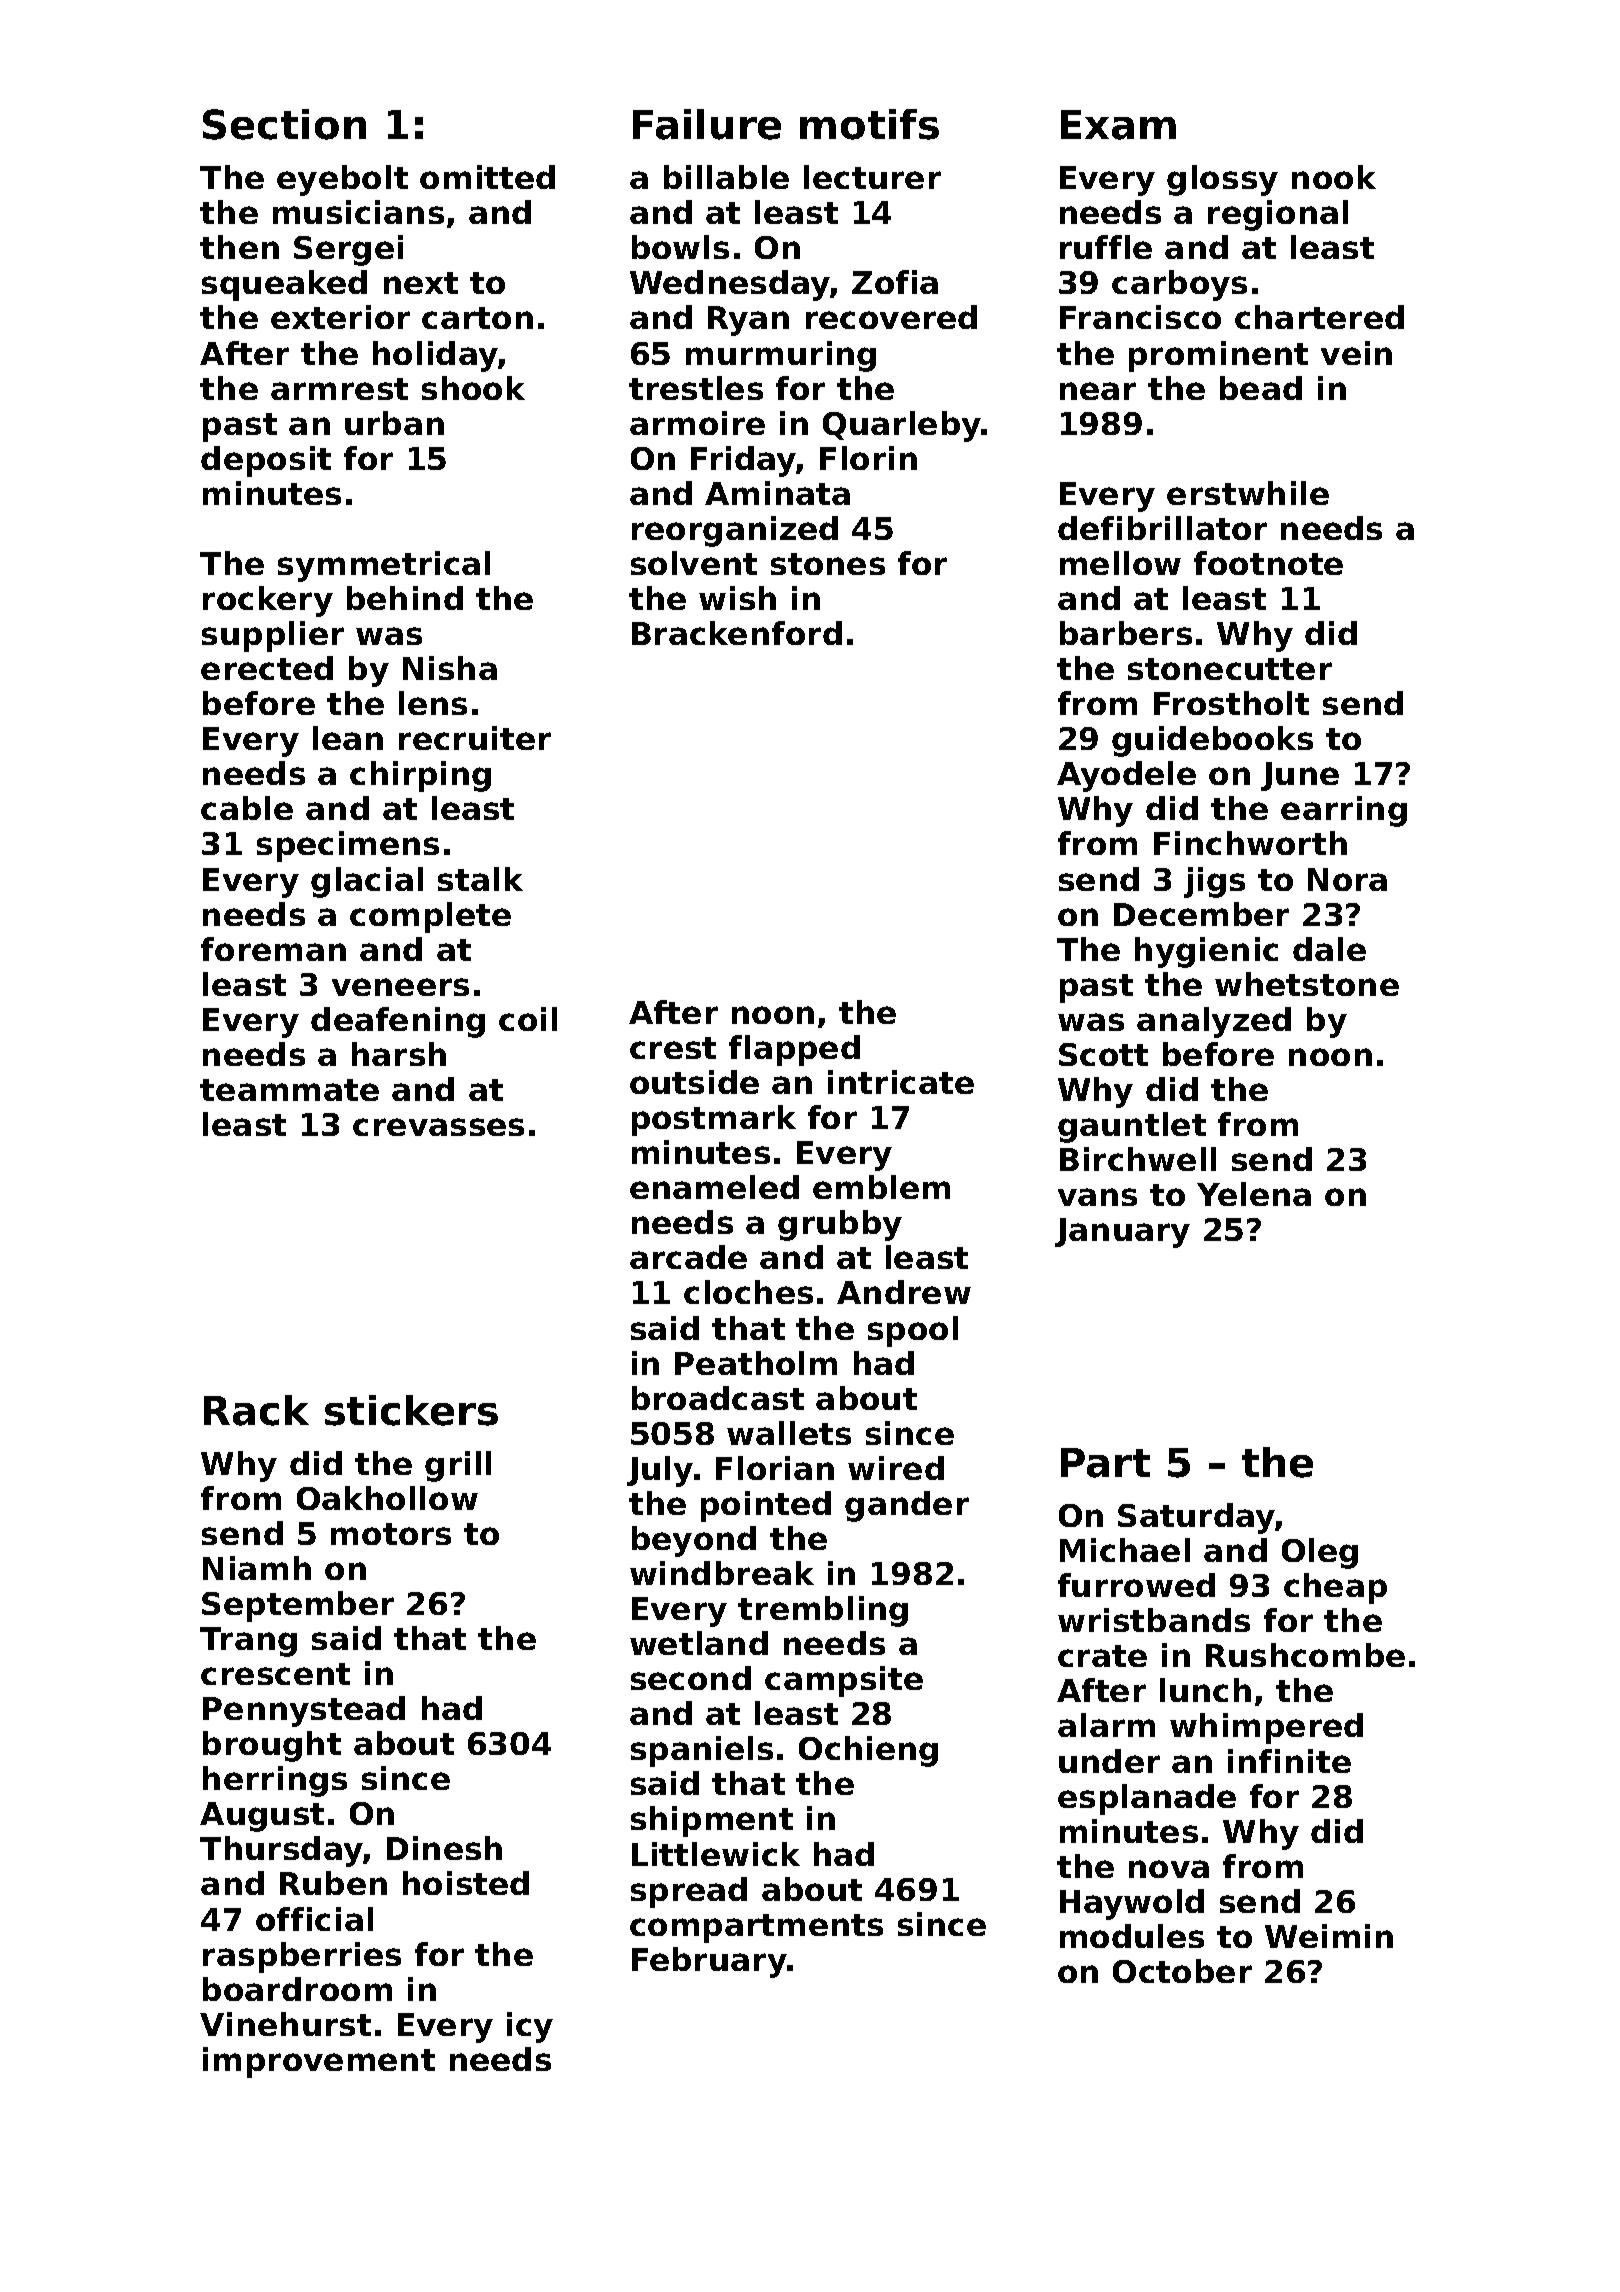  I want to click on next, so click(421, 283).
